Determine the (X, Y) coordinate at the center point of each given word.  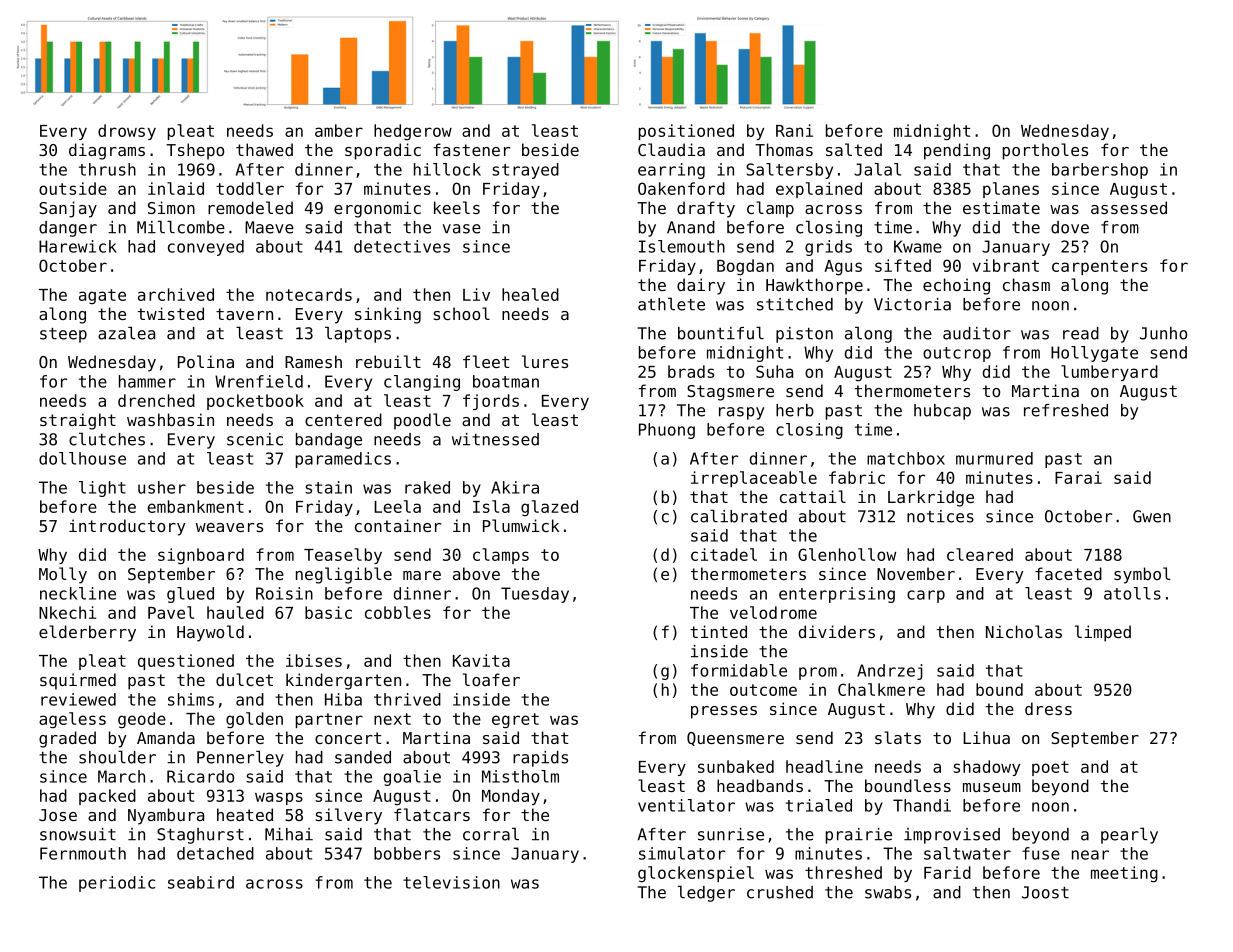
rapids (540, 759)
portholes (1045, 151)
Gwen (1152, 516)
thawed (264, 149)
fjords (491, 402)
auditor (977, 333)
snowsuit (78, 834)
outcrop (957, 354)
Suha (774, 371)
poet (1050, 768)
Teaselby (343, 556)
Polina (206, 361)
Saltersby (789, 171)
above (476, 573)
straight (78, 421)
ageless (72, 720)
